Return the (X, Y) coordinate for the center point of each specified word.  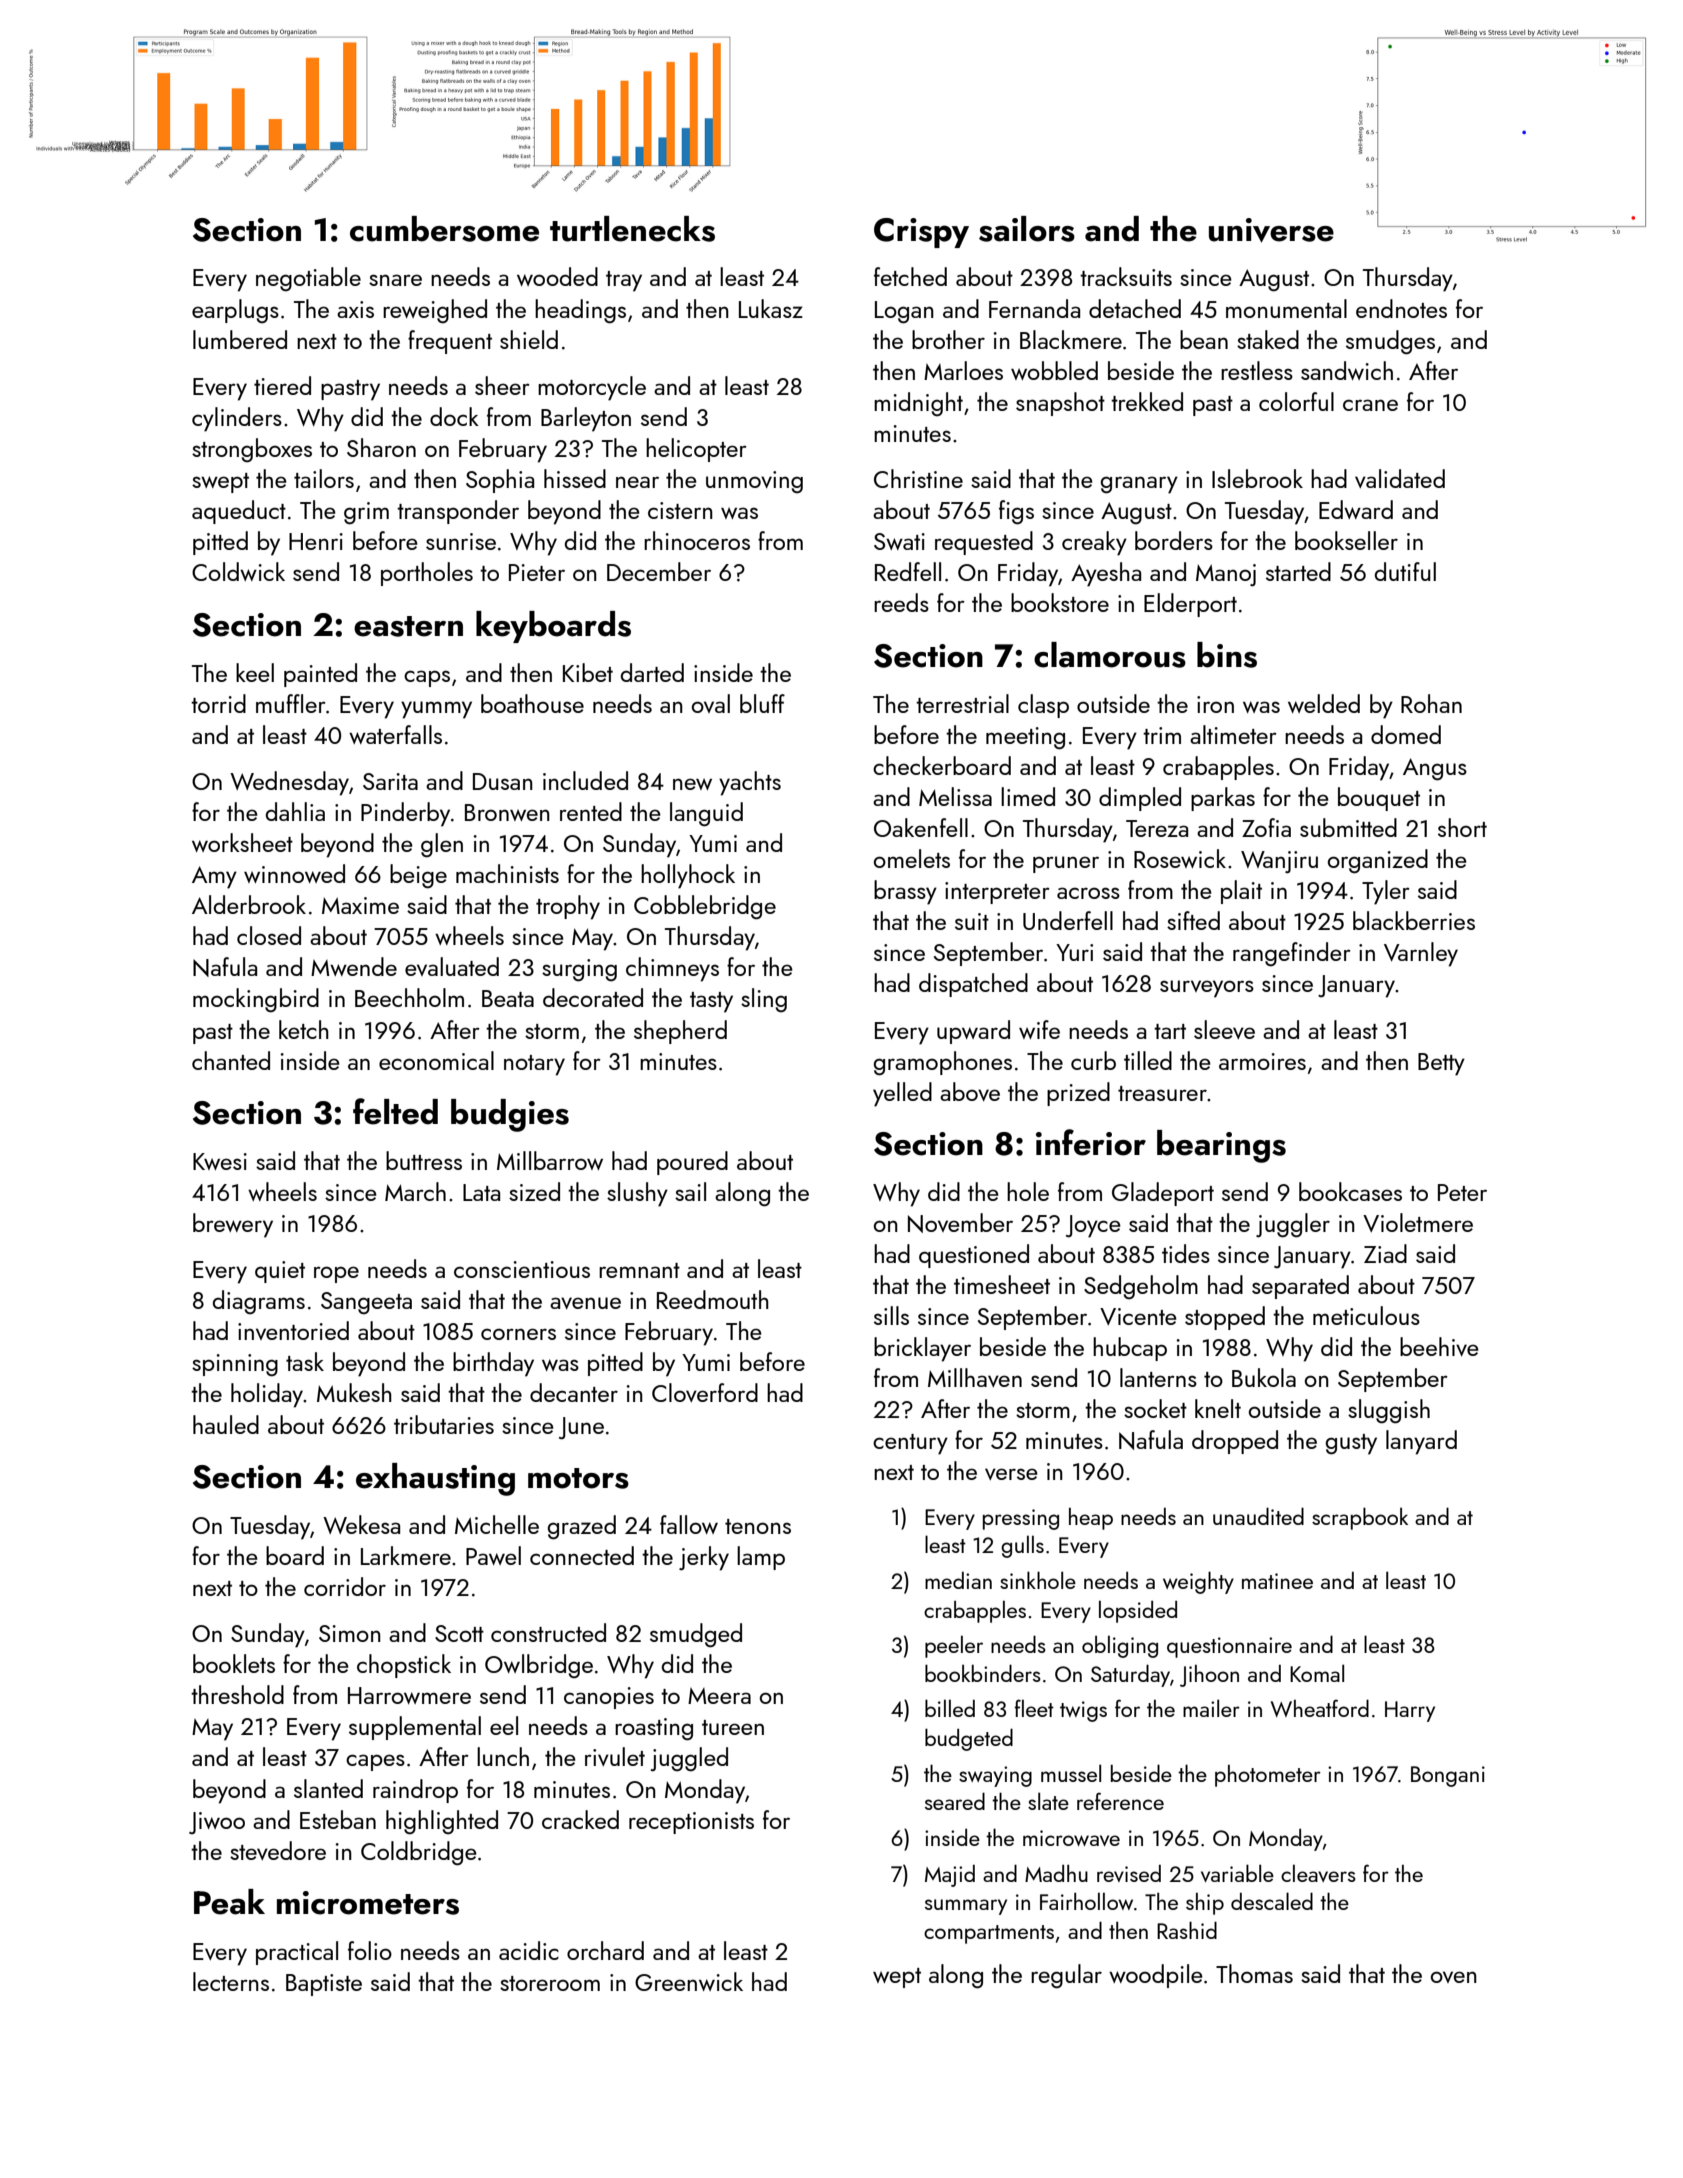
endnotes (1401, 308)
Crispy (921, 233)
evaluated (452, 966)
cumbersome (444, 229)
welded (1324, 703)
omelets (912, 858)
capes (375, 1762)
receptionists (691, 1823)
